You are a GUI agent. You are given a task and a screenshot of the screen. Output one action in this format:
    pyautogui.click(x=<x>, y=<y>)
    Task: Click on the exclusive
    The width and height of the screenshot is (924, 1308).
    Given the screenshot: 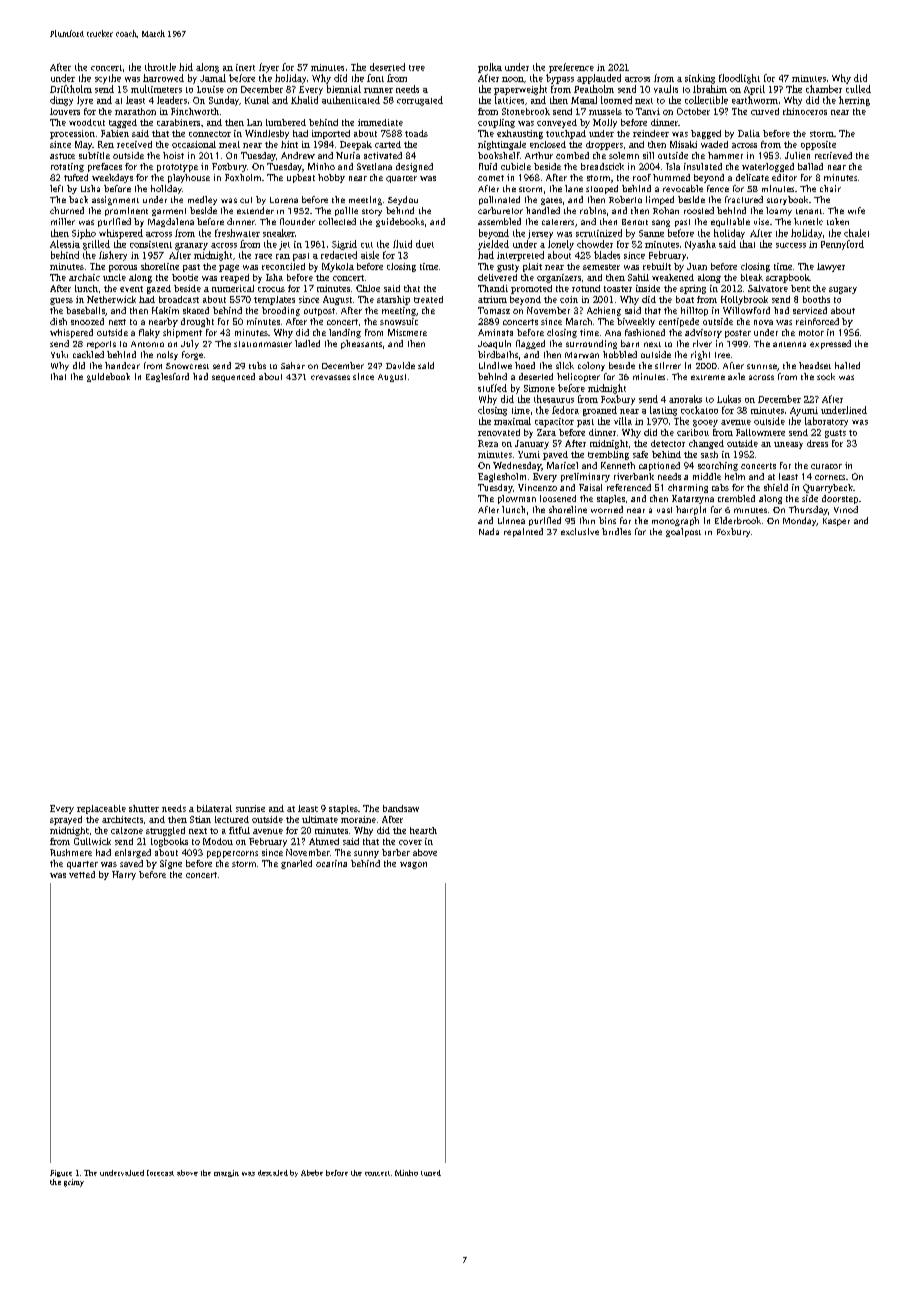 What is the action you would take?
    pyautogui.click(x=580, y=531)
